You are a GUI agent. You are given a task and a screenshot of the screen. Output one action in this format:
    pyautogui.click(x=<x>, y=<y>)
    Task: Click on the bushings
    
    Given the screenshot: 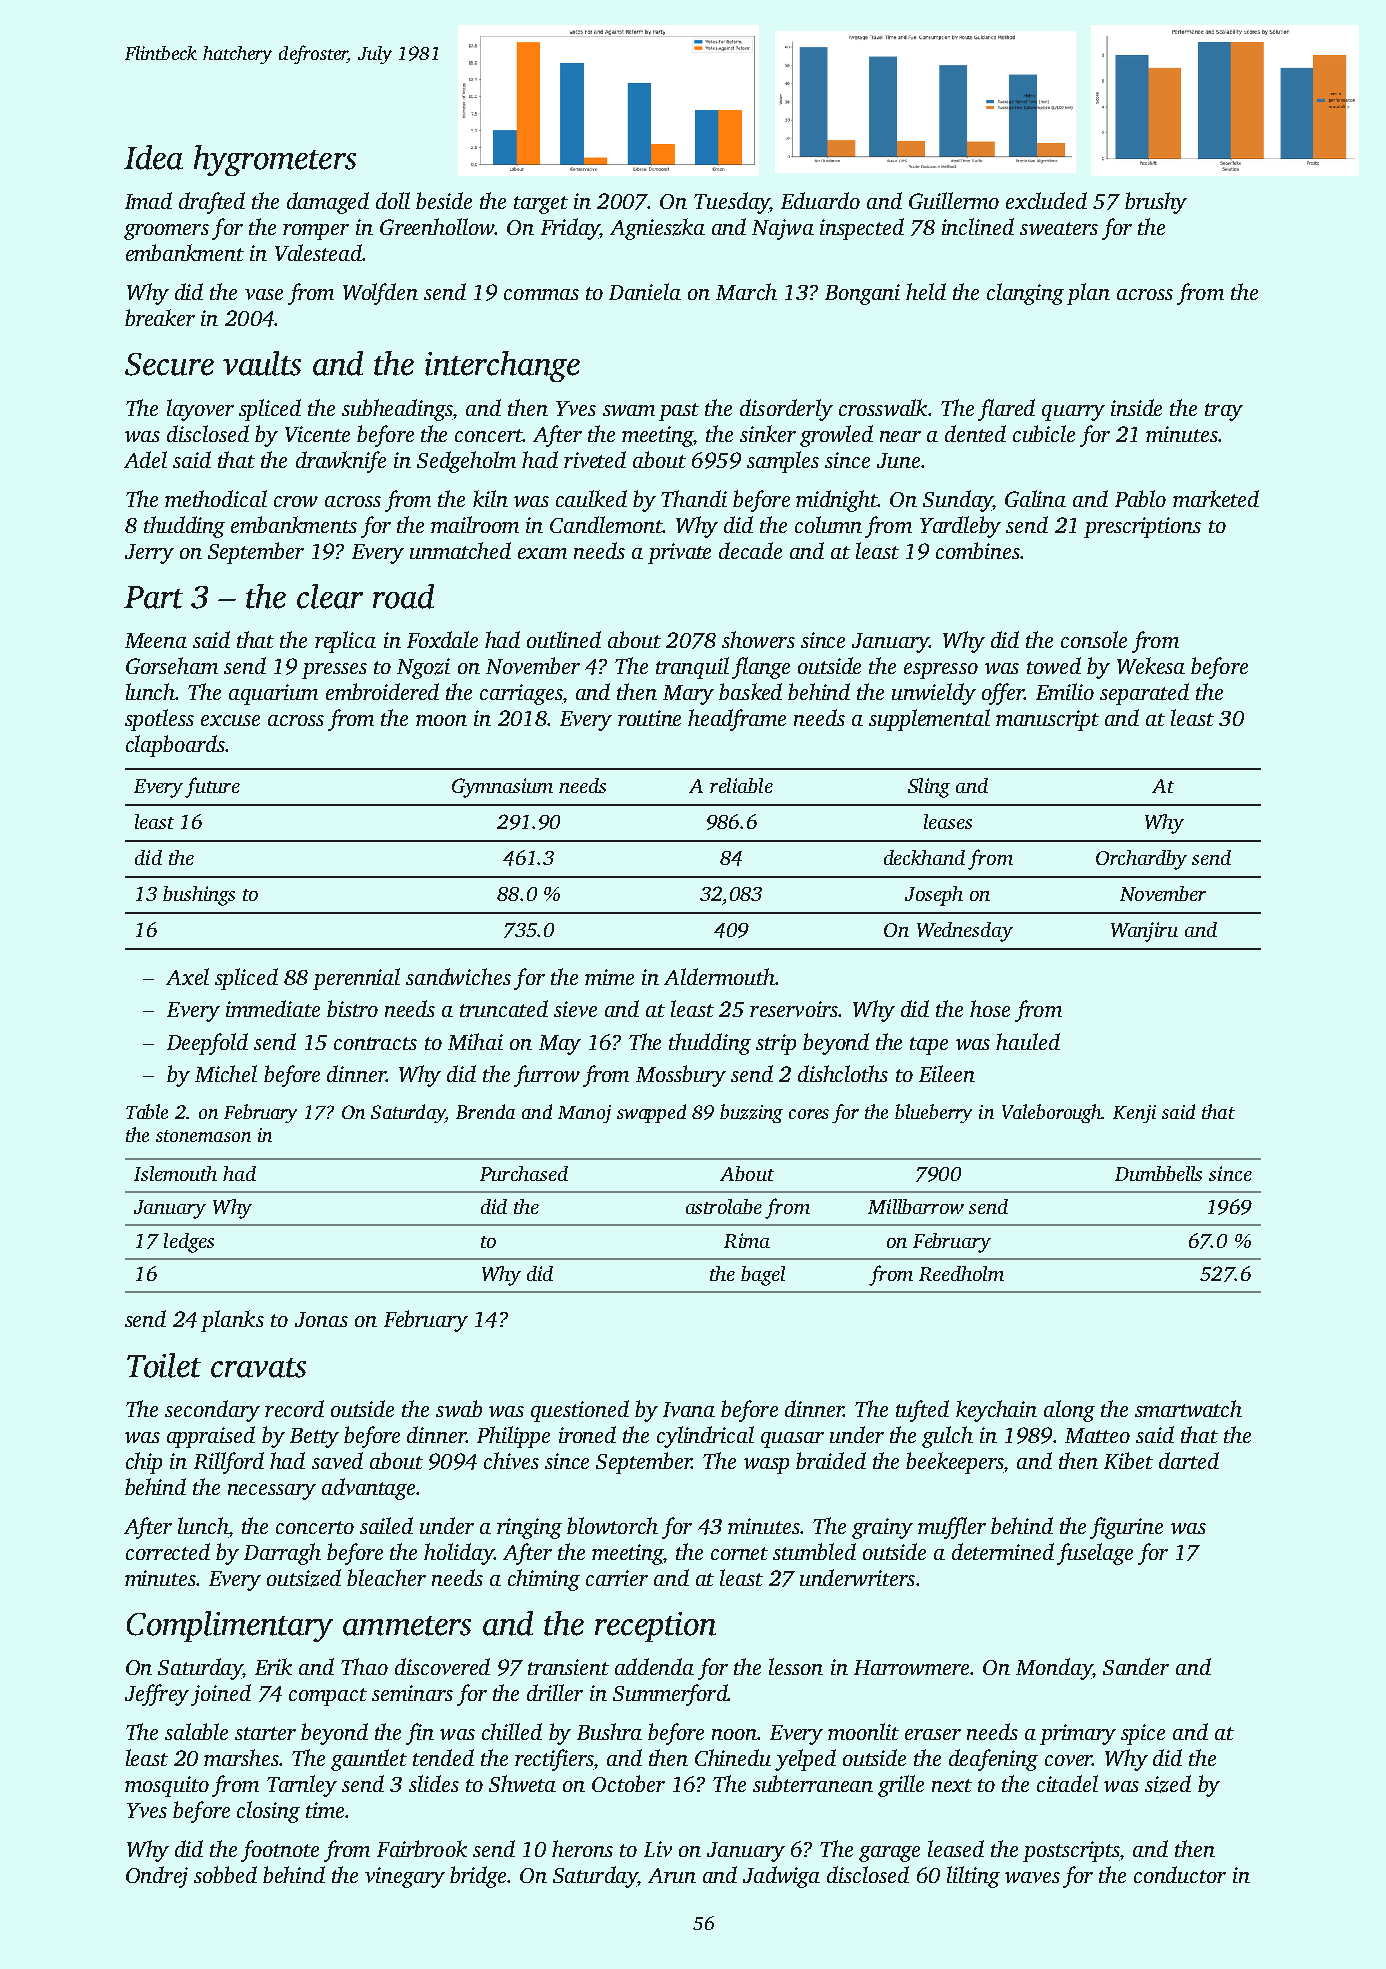 What is the action you would take?
    pyautogui.click(x=199, y=896)
